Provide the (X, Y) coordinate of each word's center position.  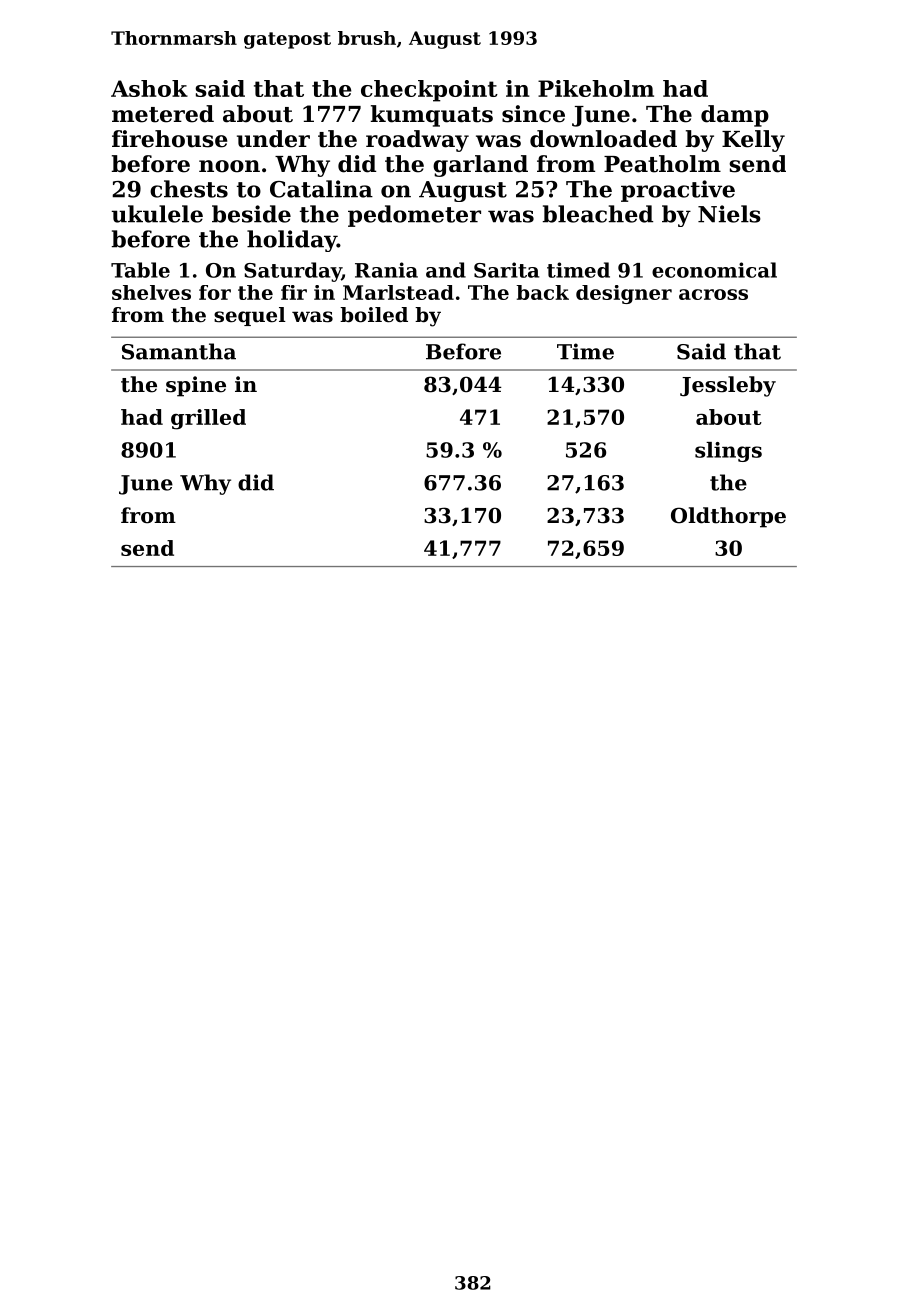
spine (196, 386)
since (533, 114)
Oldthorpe (728, 517)
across (713, 294)
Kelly (753, 141)
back (542, 292)
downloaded (603, 139)
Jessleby (728, 386)
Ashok (149, 88)
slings (728, 452)
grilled (208, 419)
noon (229, 166)
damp (735, 116)
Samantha (179, 351)
